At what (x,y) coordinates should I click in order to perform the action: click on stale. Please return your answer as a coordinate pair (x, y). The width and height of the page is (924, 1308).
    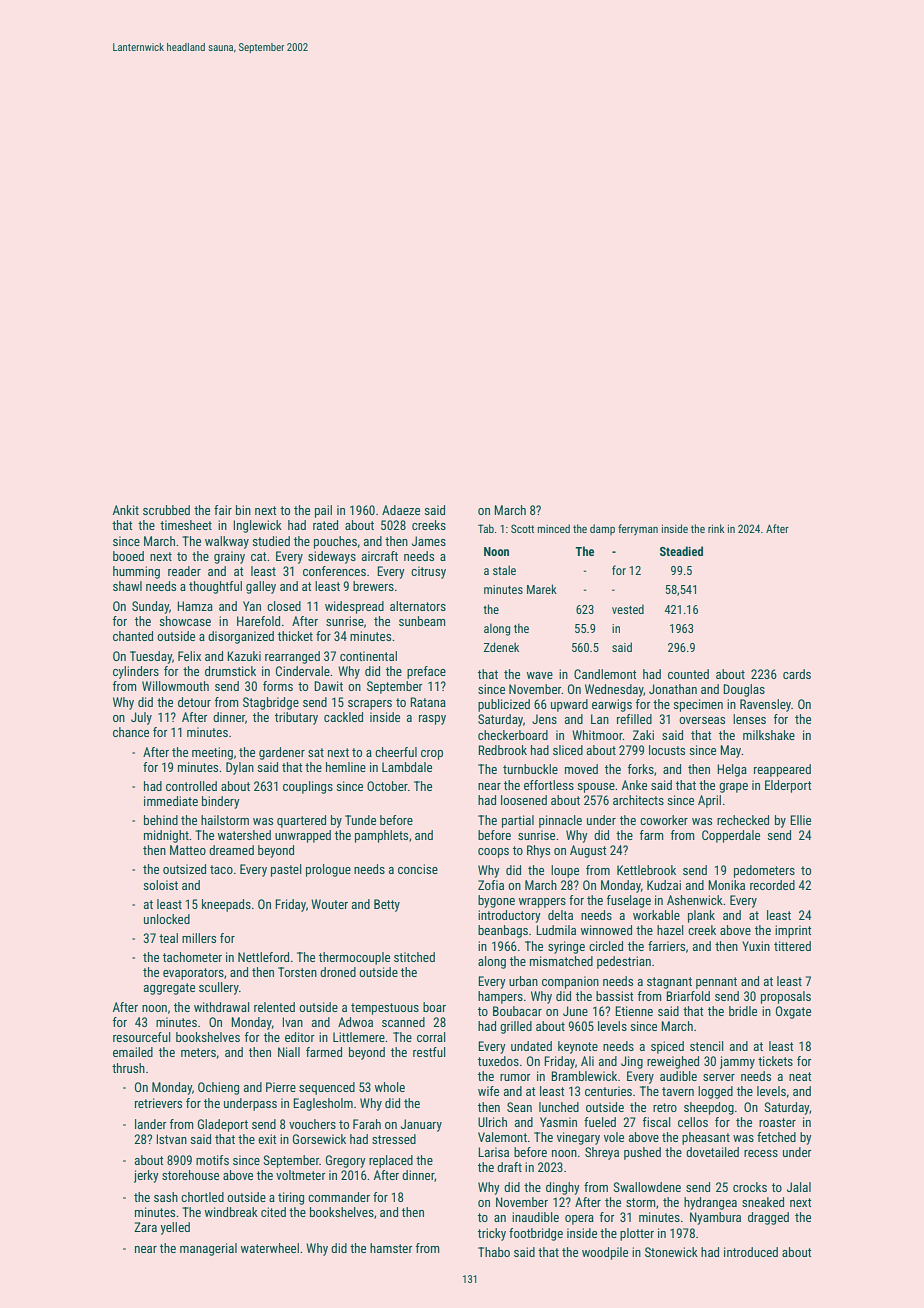
    Looking at the image, I should click on (504, 570).
